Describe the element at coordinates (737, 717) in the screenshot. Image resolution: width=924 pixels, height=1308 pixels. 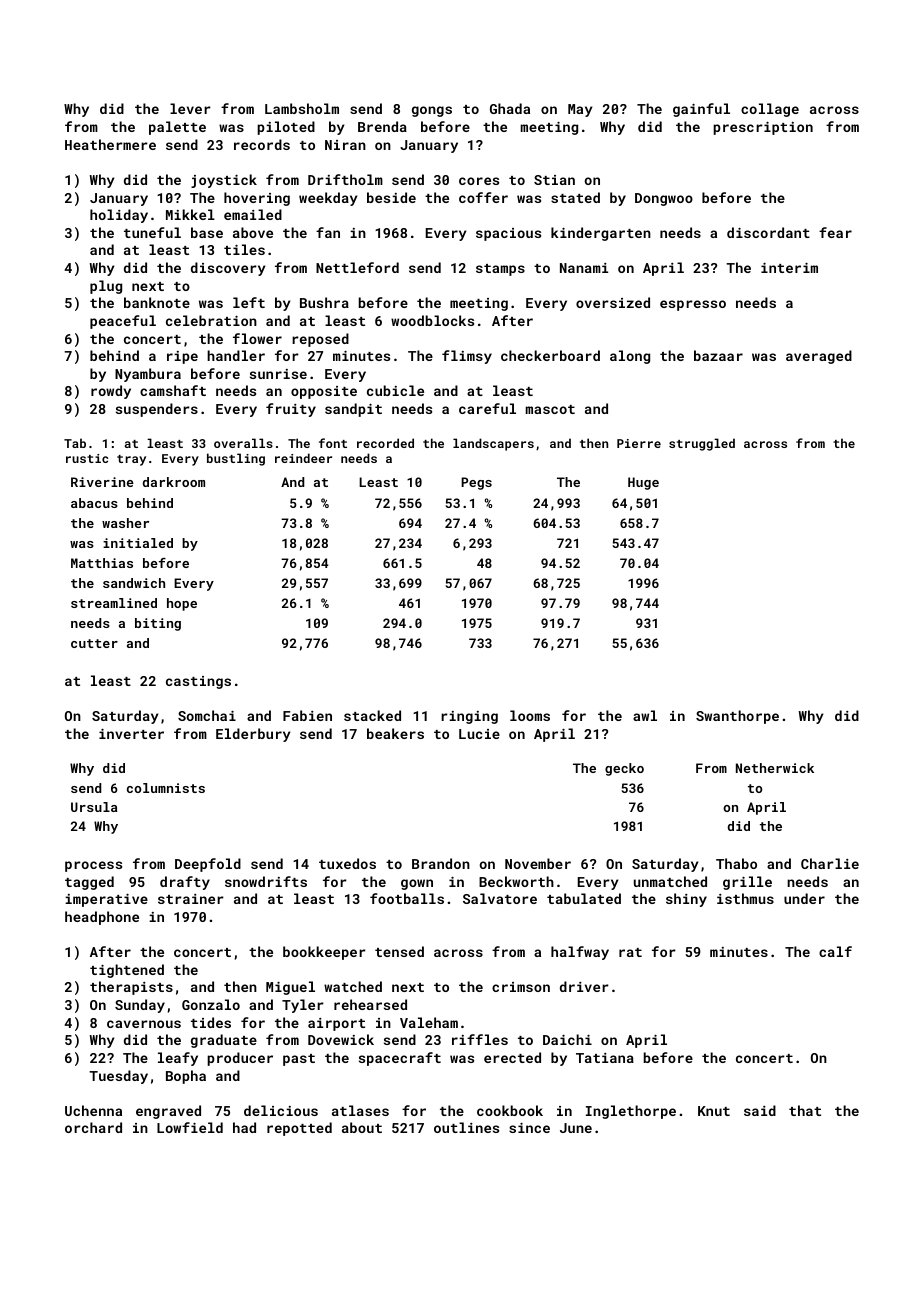
I see `Swanthorpe` at that location.
